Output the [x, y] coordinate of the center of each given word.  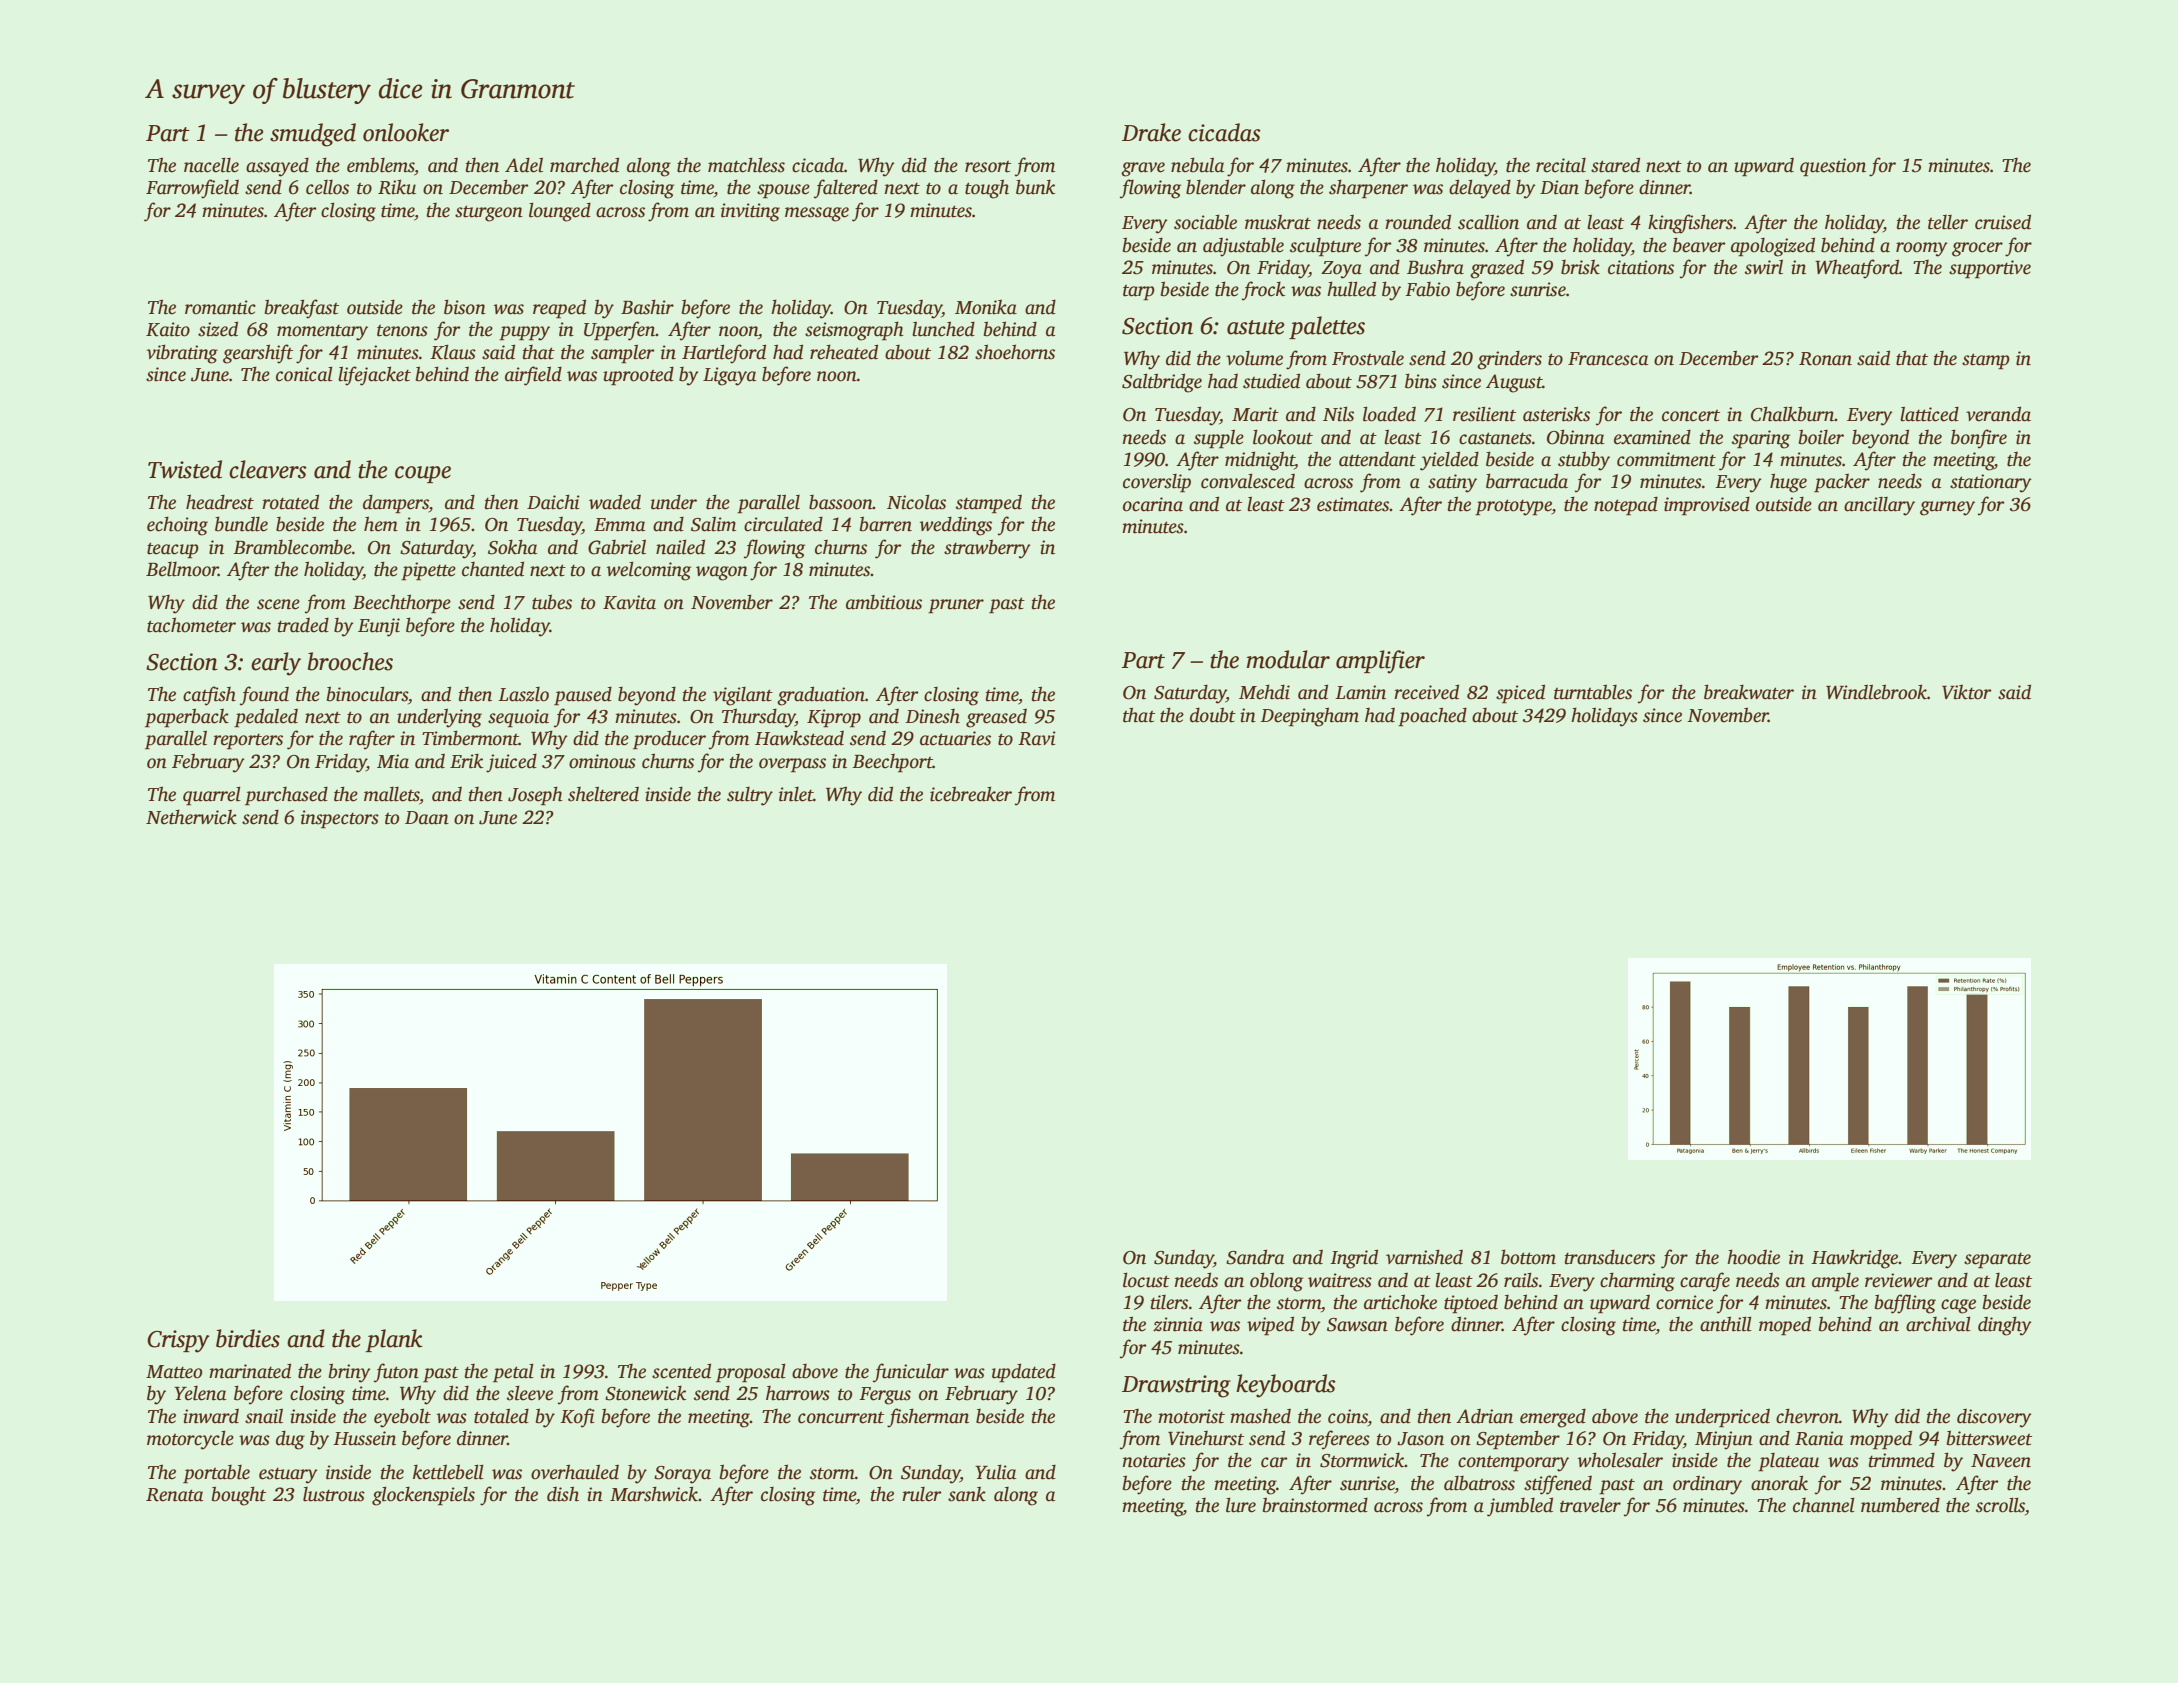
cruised [2003, 222]
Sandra [1255, 1257]
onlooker [406, 132]
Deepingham [1309, 717]
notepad [1626, 506]
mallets [392, 795]
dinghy [2005, 1326]
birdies [248, 1338]
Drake [1151, 132]
